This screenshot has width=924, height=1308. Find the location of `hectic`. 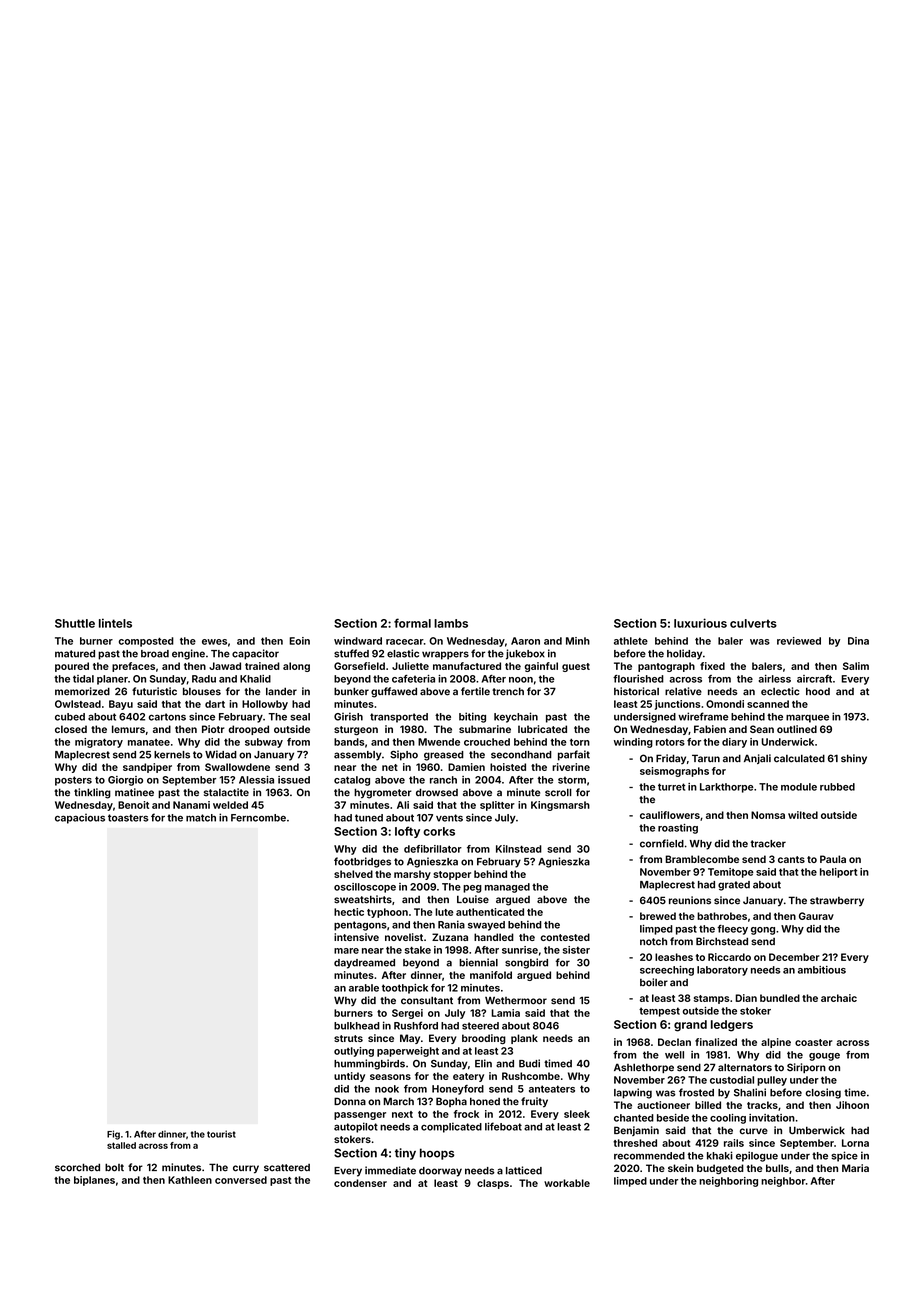

hectic is located at coordinates (349, 912).
